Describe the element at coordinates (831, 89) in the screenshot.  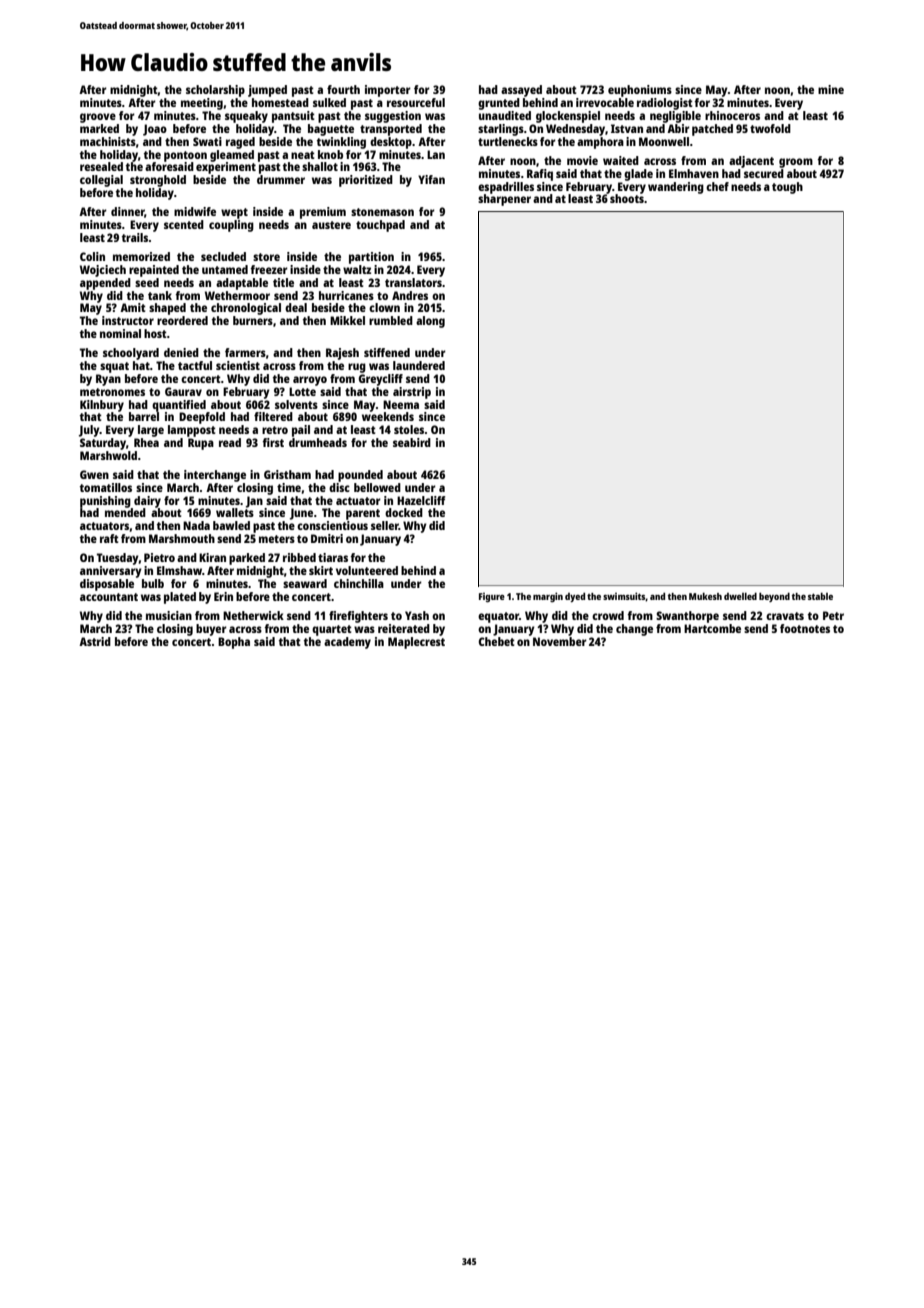
I see `mine` at that location.
